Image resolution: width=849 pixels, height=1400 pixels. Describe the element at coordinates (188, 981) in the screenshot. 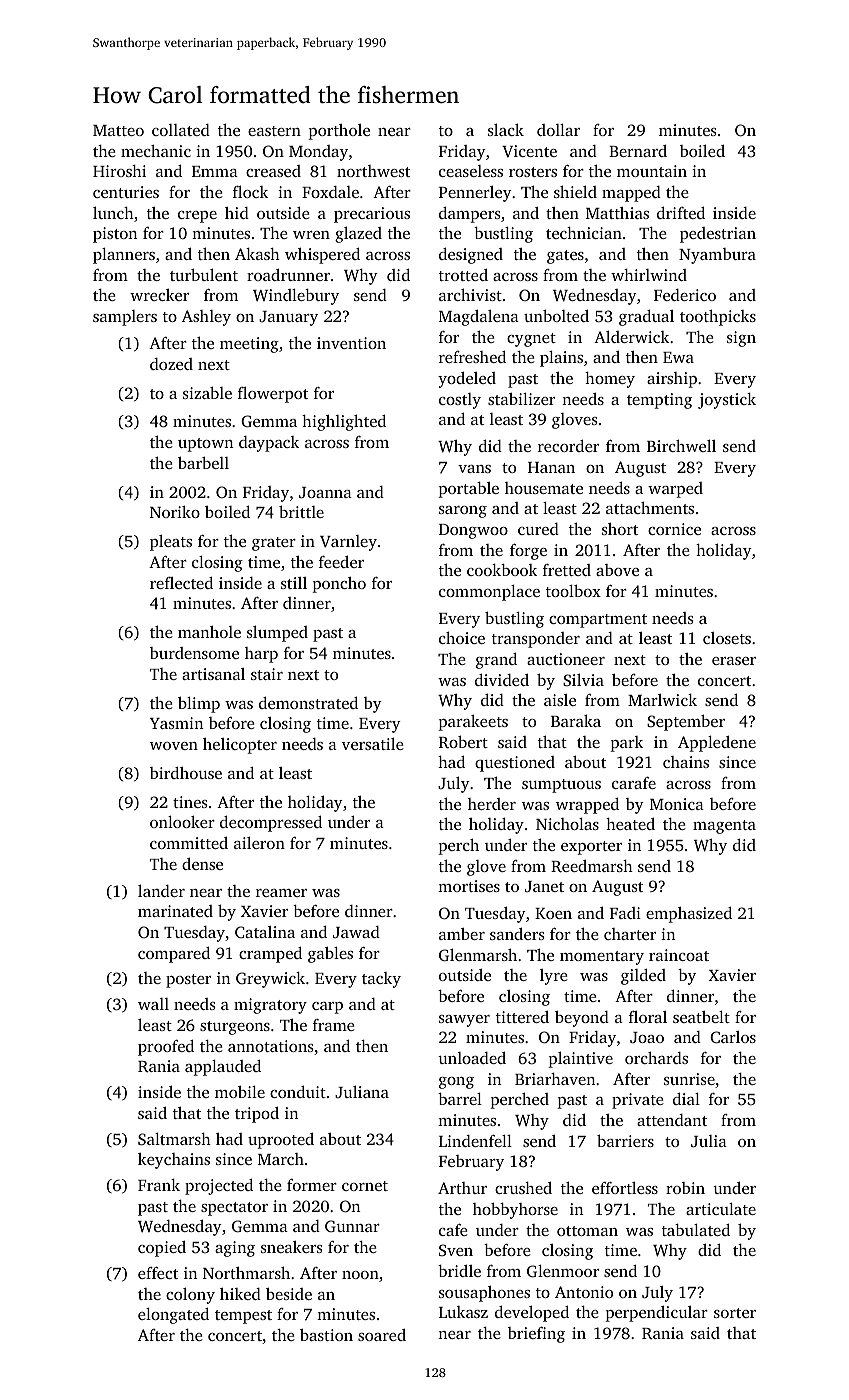

I see `poster` at that location.
